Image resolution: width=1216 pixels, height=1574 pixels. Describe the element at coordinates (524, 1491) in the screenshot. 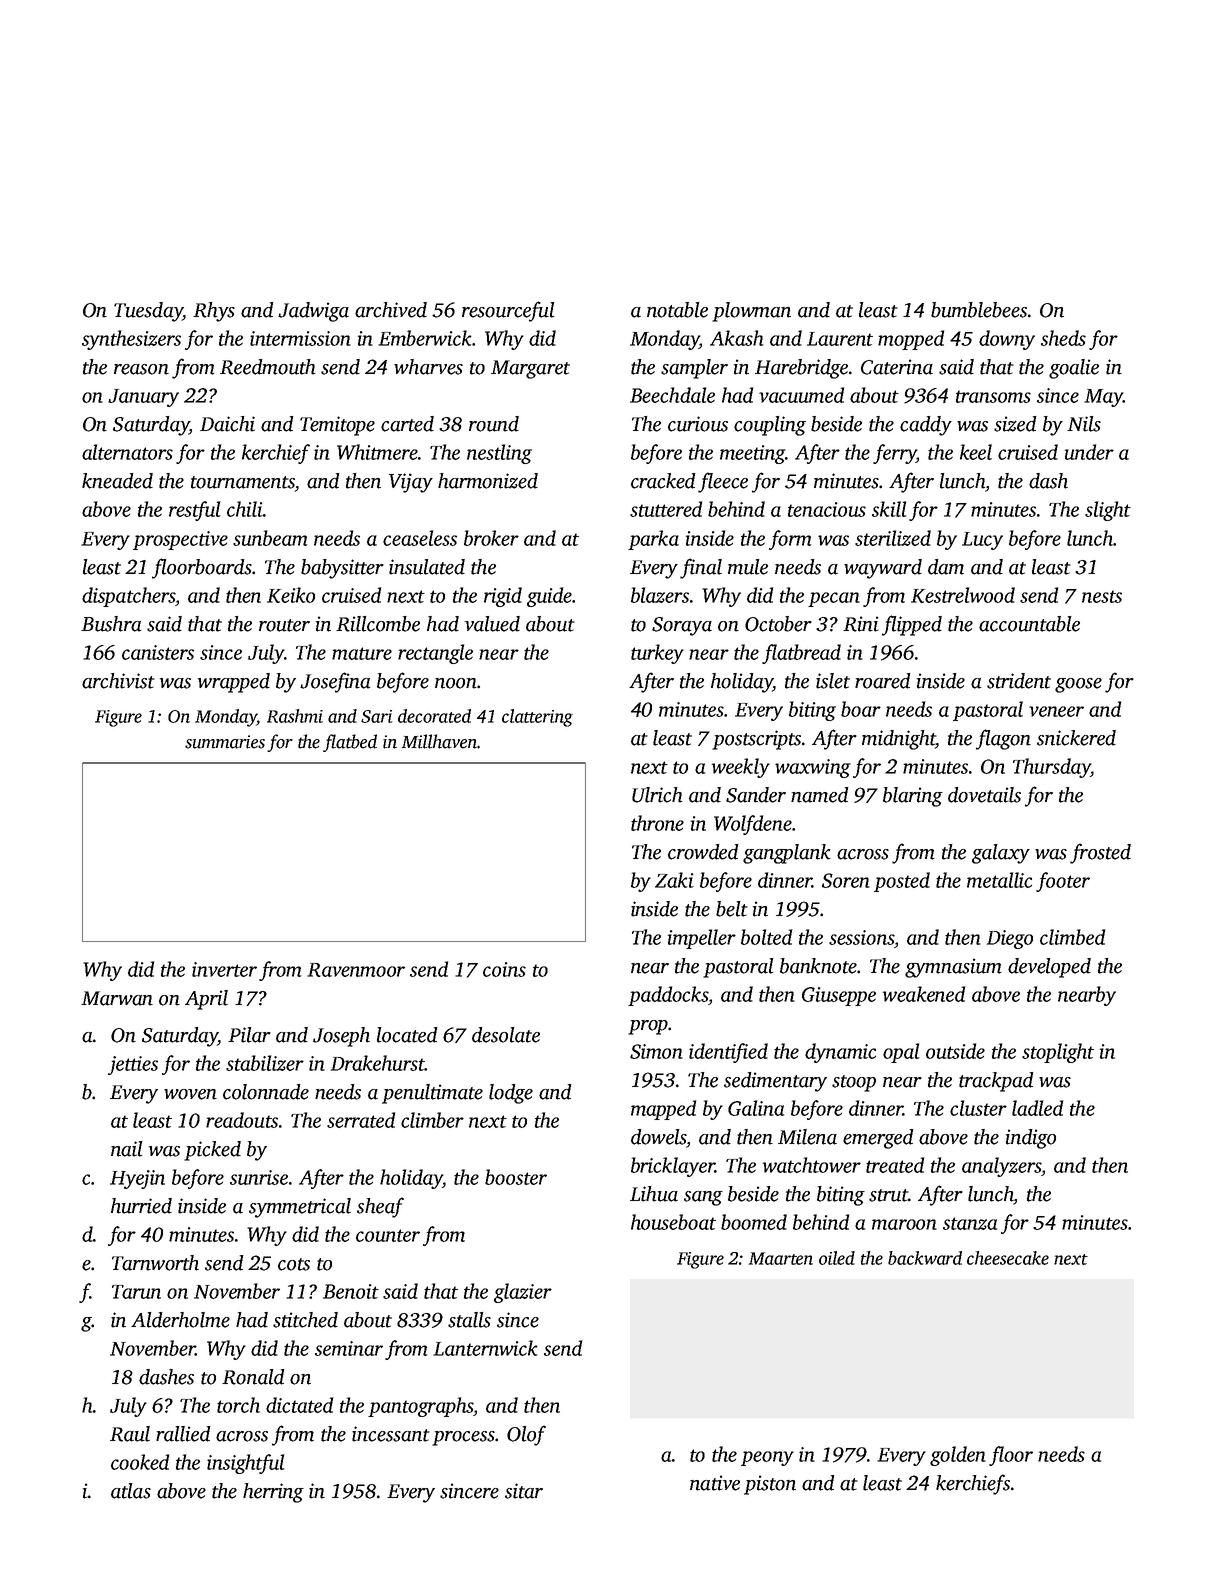

I see `sitar` at that location.
